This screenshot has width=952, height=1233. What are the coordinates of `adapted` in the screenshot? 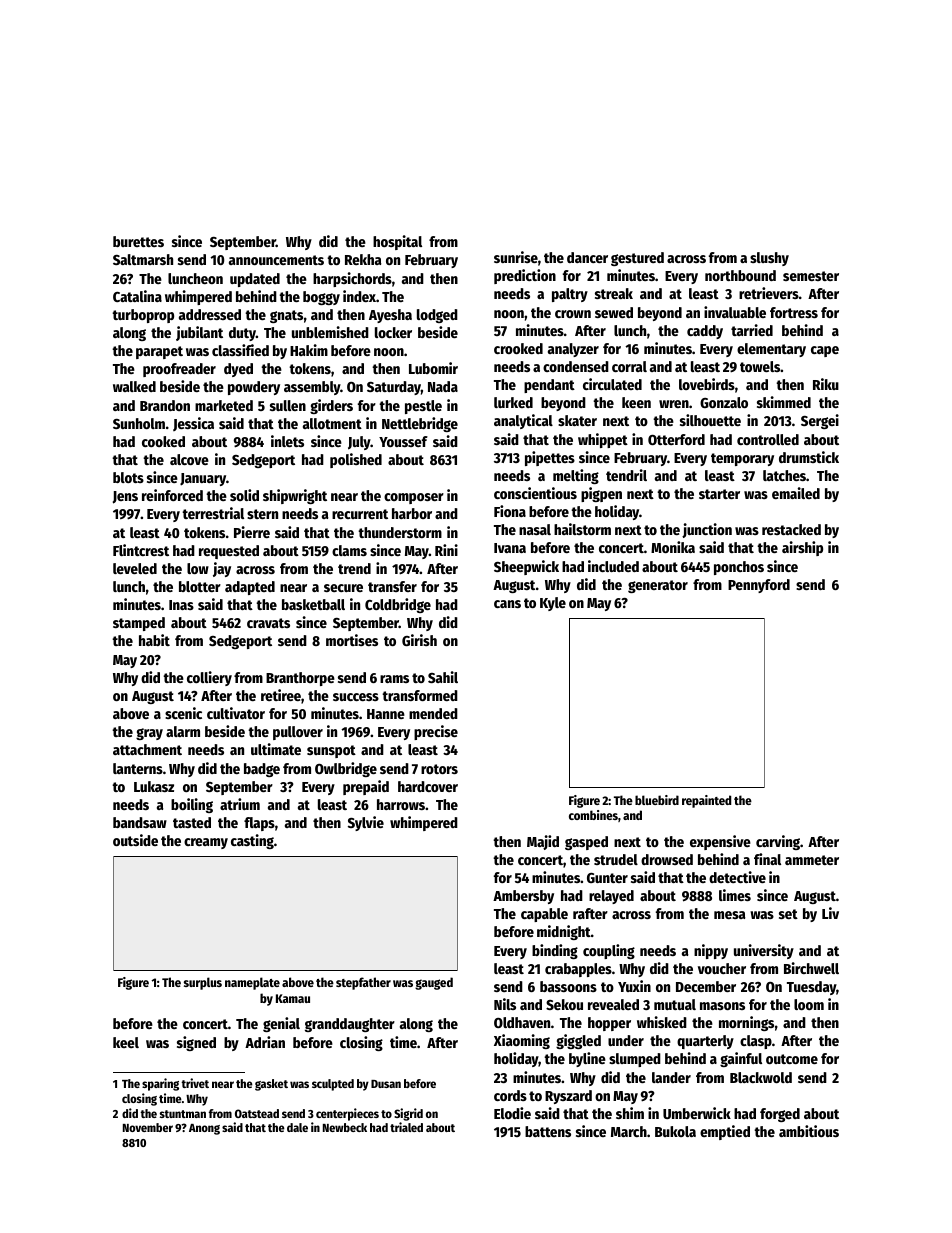 It's located at (250, 588).
